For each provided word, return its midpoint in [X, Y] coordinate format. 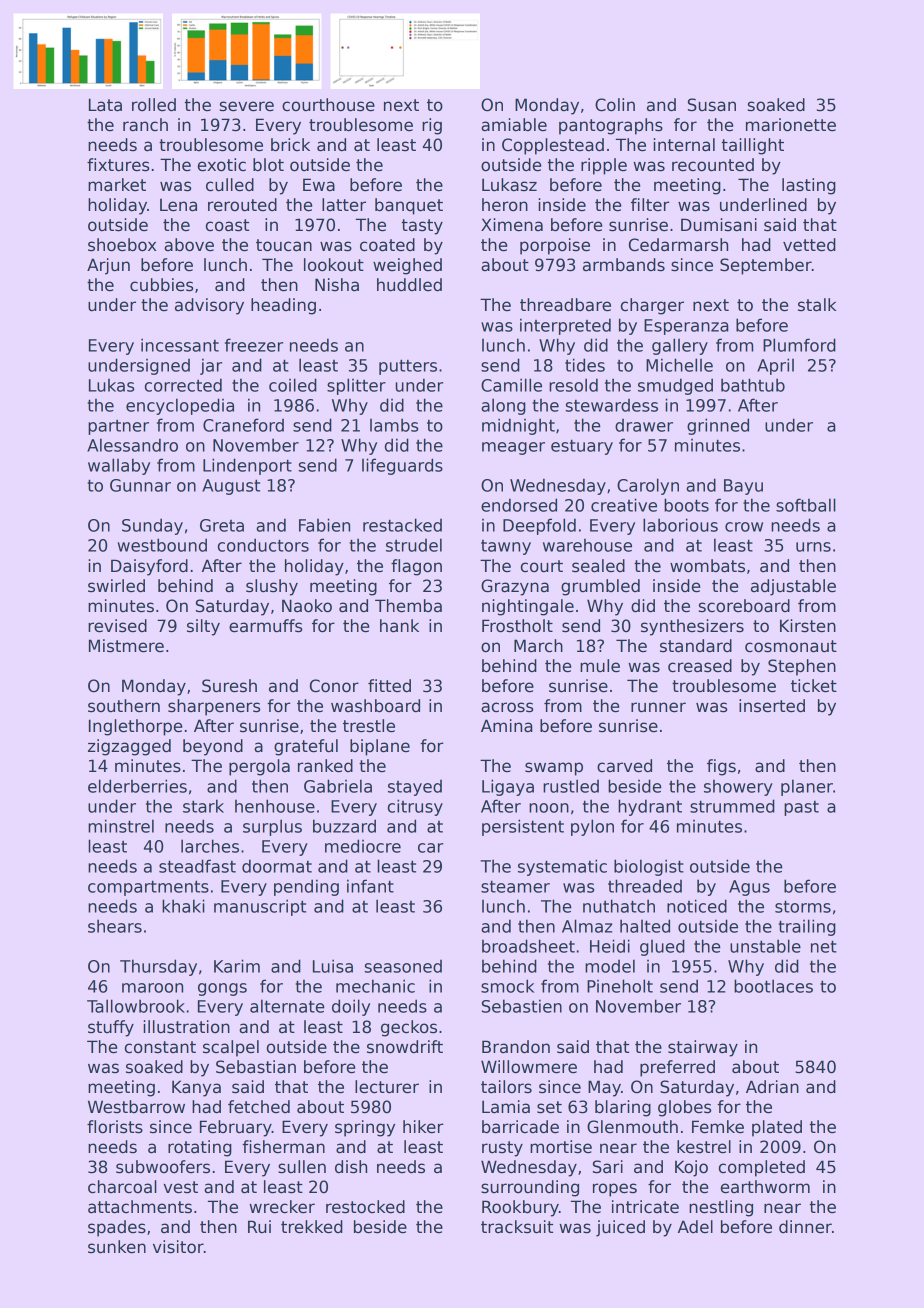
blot [268, 165]
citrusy [415, 807]
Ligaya [508, 787]
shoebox [122, 245]
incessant [180, 345]
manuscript [260, 907]
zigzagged [129, 747]
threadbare [565, 305]
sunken [117, 1247]
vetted [809, 245]
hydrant [650, 807]
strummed [732, 806]
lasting [809, 186]
